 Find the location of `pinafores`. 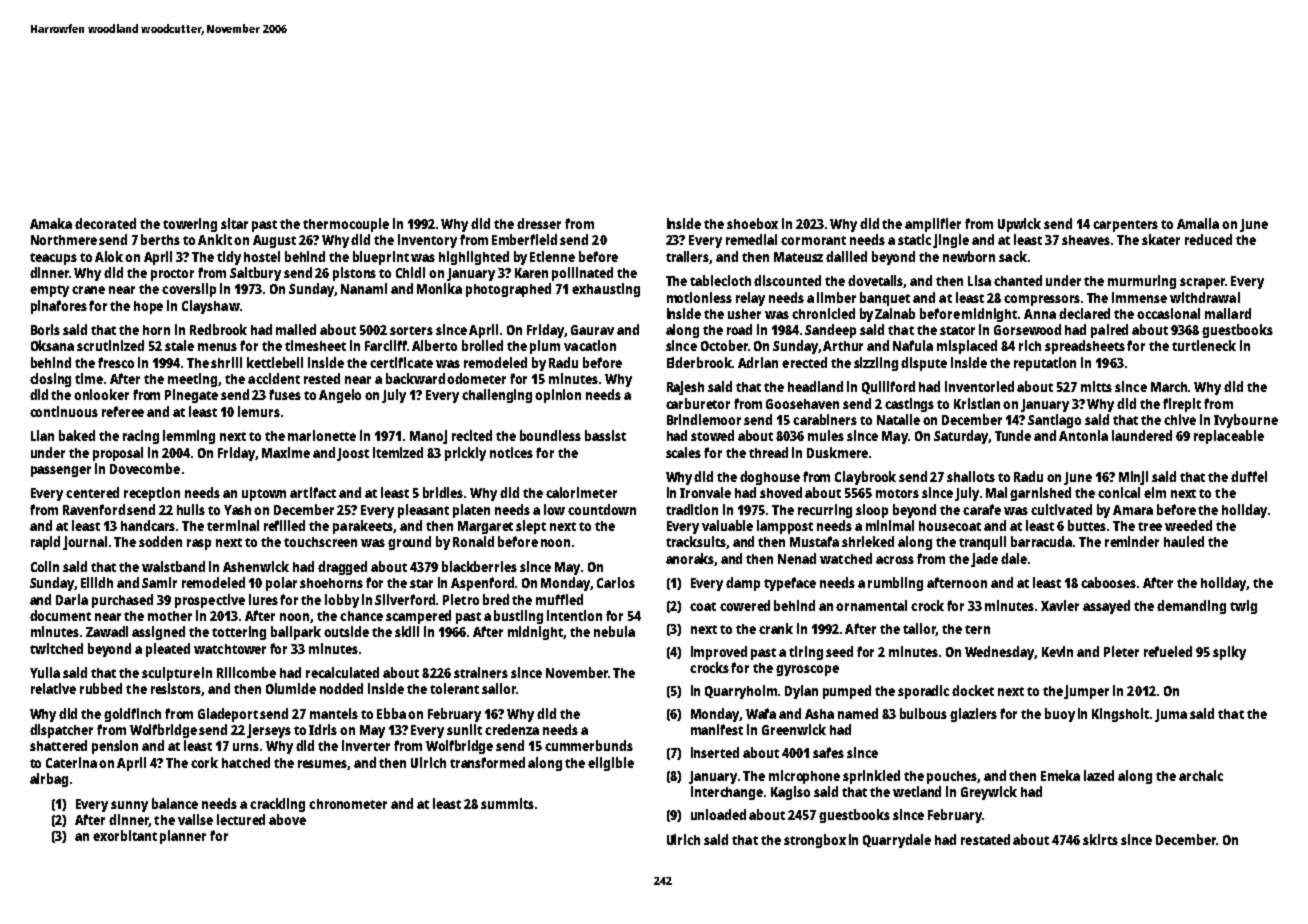

pinafores is located at coordinates (59, 307).
